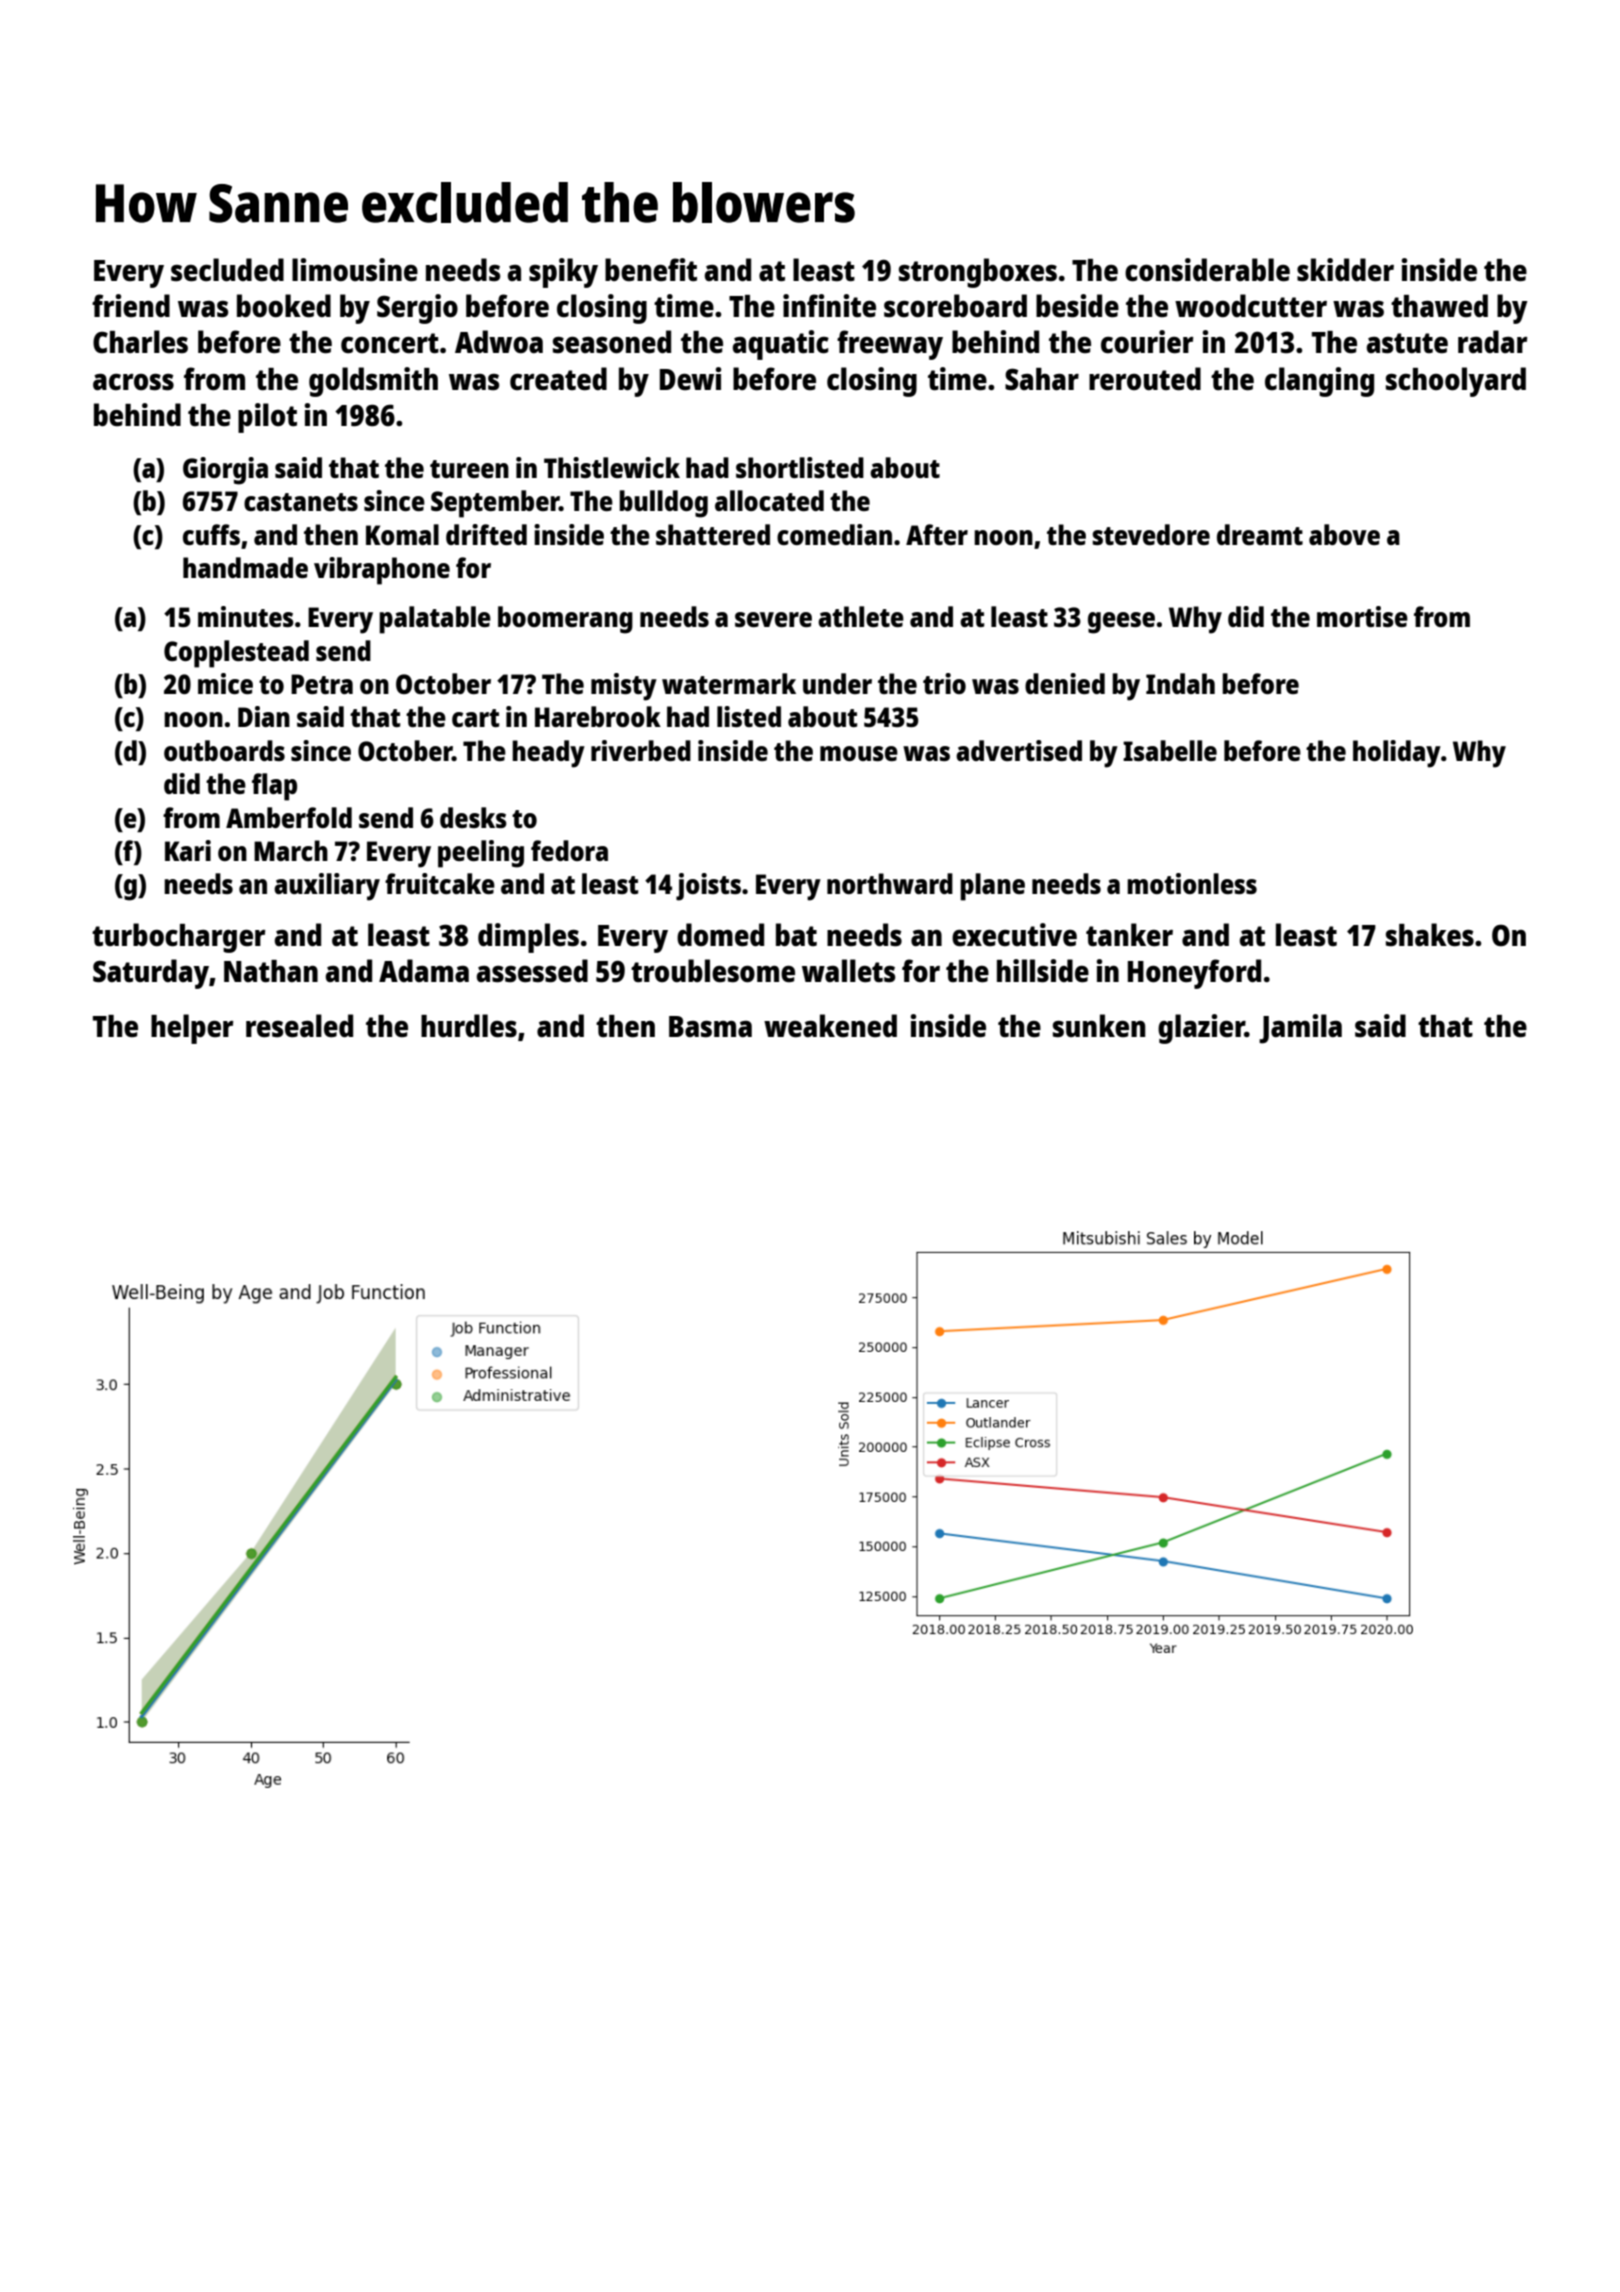 The width and height of the image is (1620, 2292). I want to click on joists, so click(708, 887).
